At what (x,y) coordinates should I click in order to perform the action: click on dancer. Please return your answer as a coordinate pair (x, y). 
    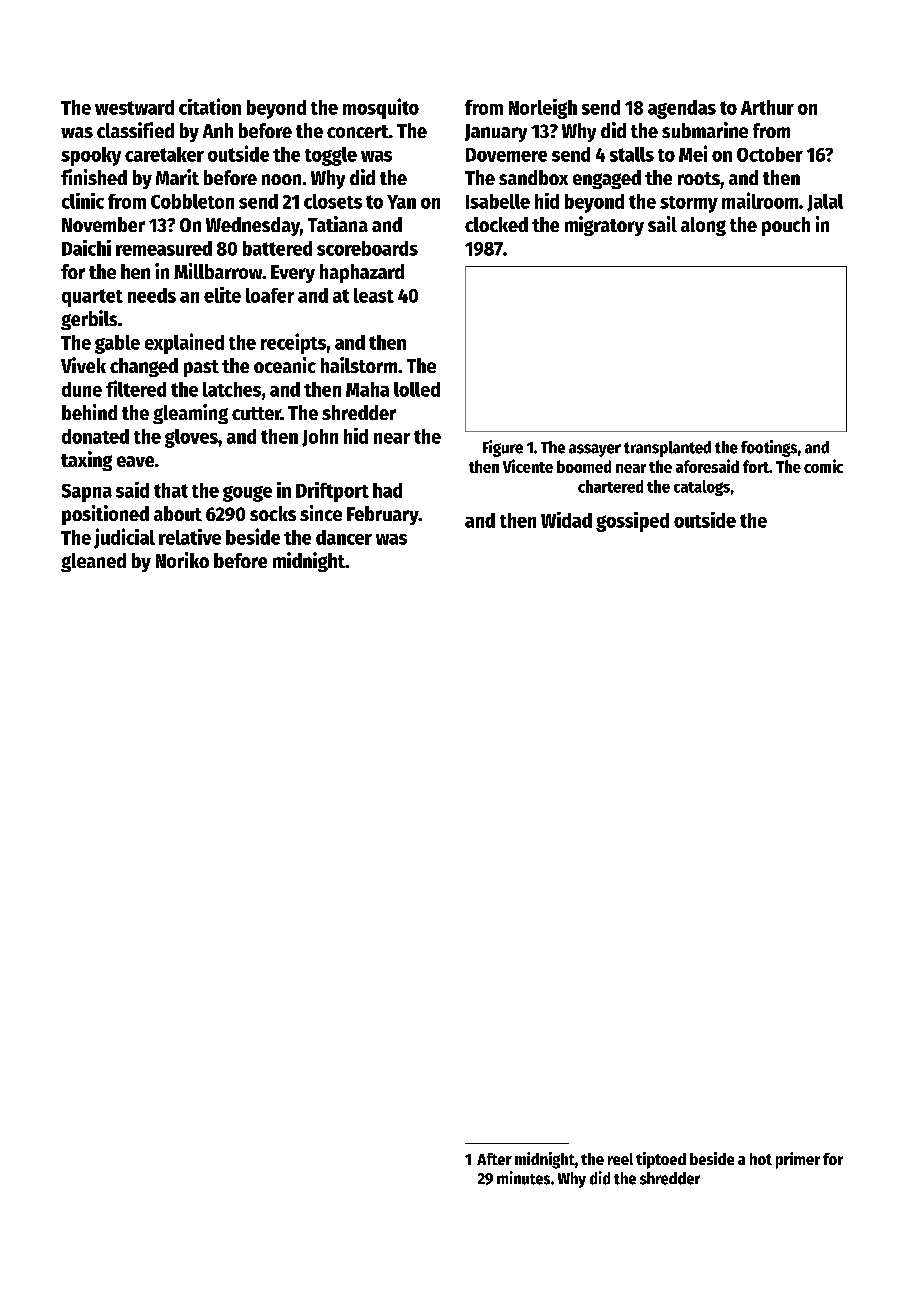
    Looking at the image, I should click on (344, 537).
